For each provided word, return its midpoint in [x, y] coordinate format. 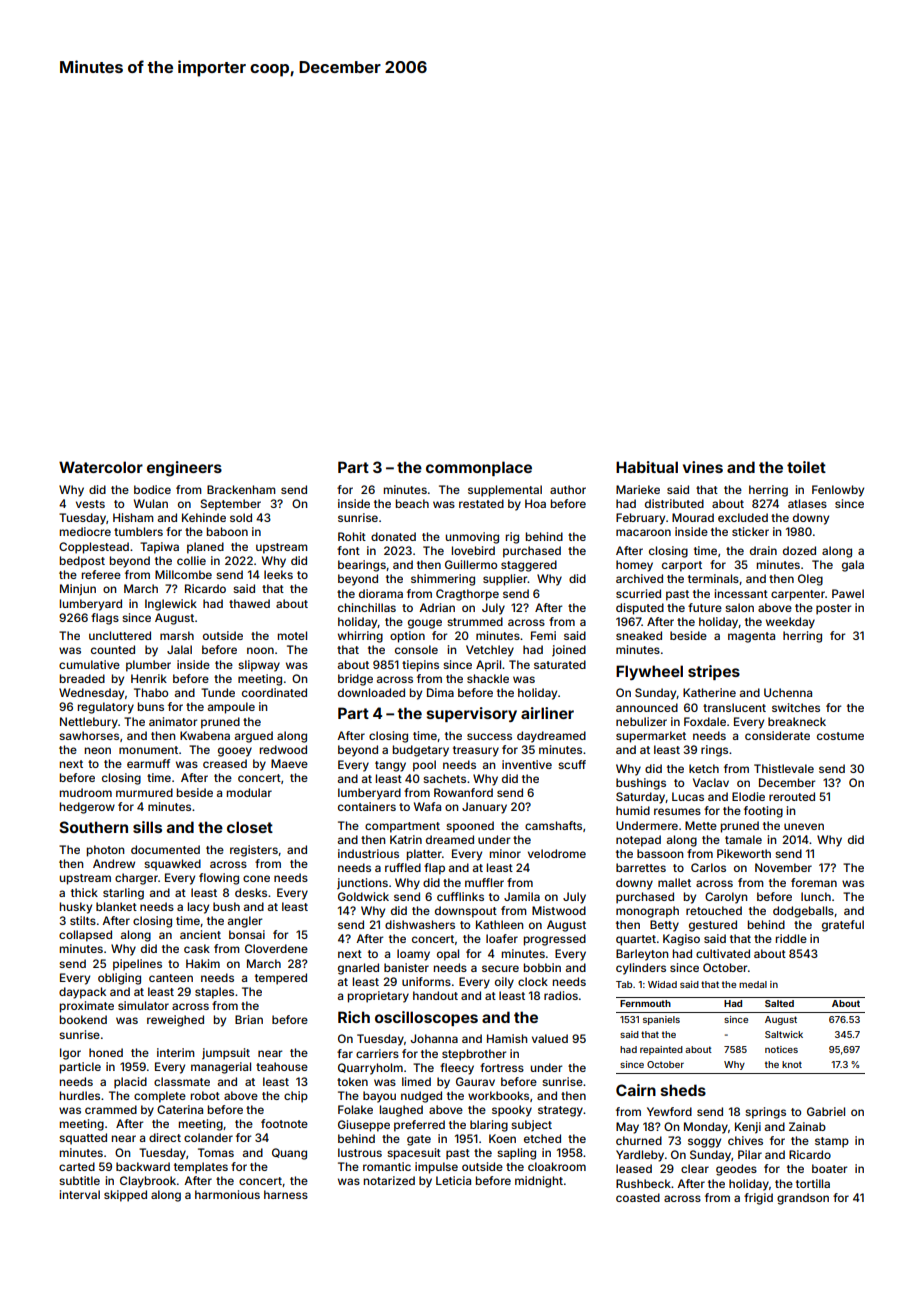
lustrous [360, 1152]
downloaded [371, 692]
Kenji [748, 1128]
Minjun [78, 590]
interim [176, 1052]
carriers [377, 1053]
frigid [758, 1199]
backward [143, 1166]
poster [833, 609]
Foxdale [705, 721]
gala [853, 566]
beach [412, 503]
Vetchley [490, 651]
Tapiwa [159, 548]
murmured [144, 792]
